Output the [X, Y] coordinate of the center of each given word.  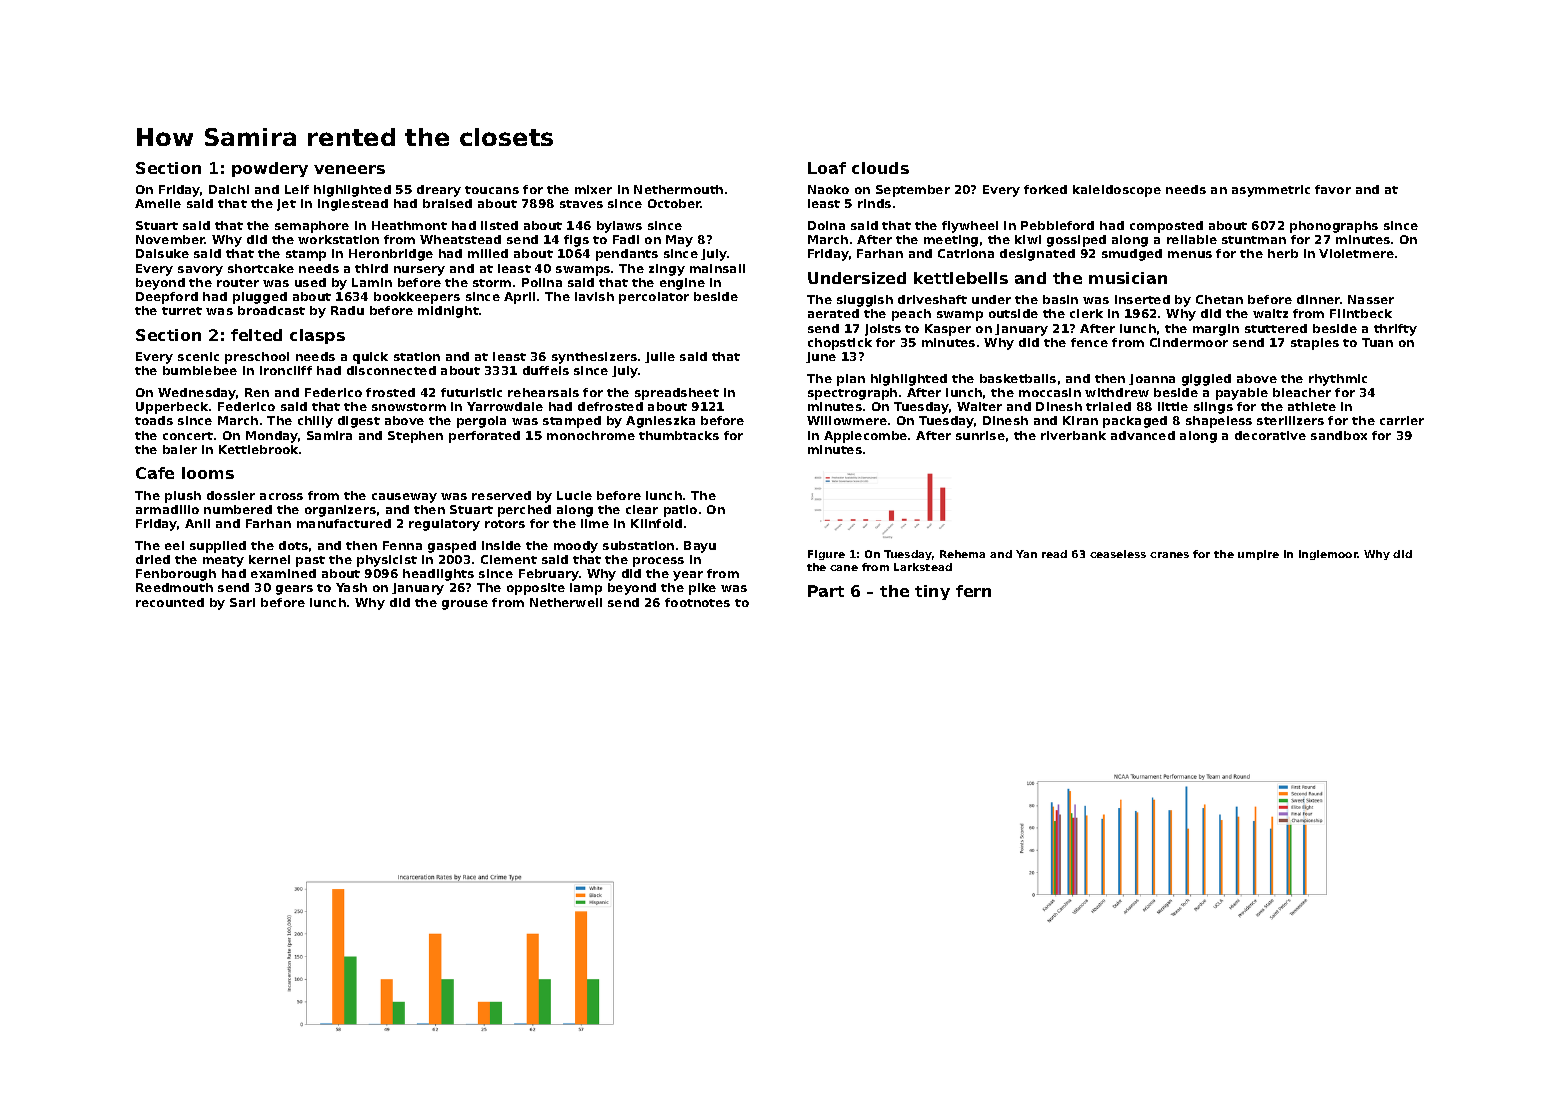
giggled [1206, 380]
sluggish [865, 301]
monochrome [591, 435]
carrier [1402, 420]
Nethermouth [678, 189]
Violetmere [1356, 253]
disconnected [391, 370]
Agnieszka [660, 422]
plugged [260, 298]
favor [1333, 189]
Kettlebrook [259, 449]
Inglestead [353, 205]
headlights [438, 575]
